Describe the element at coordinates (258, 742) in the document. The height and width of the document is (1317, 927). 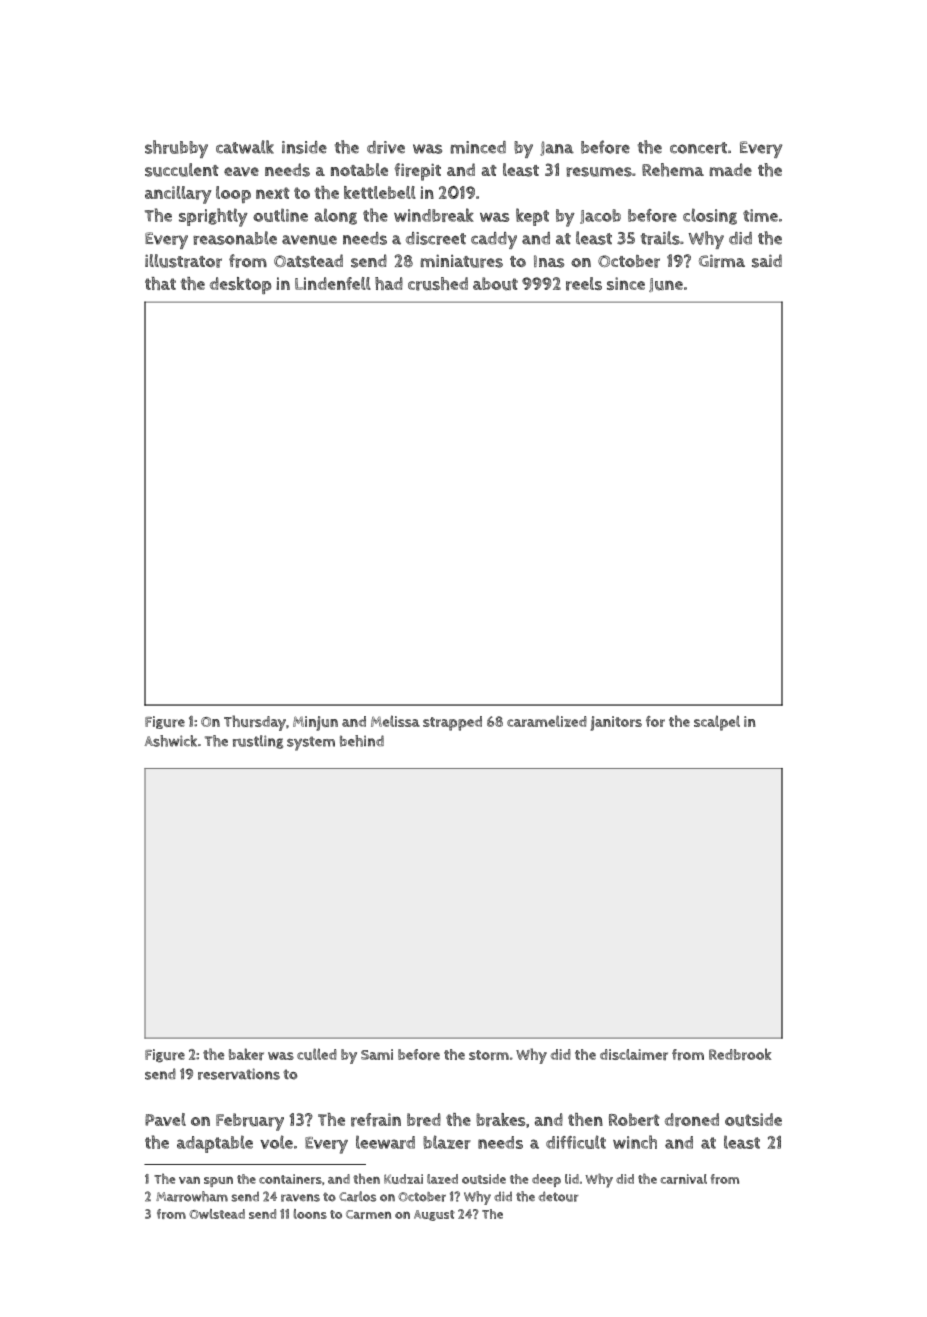
I see `rustling` at that location.
